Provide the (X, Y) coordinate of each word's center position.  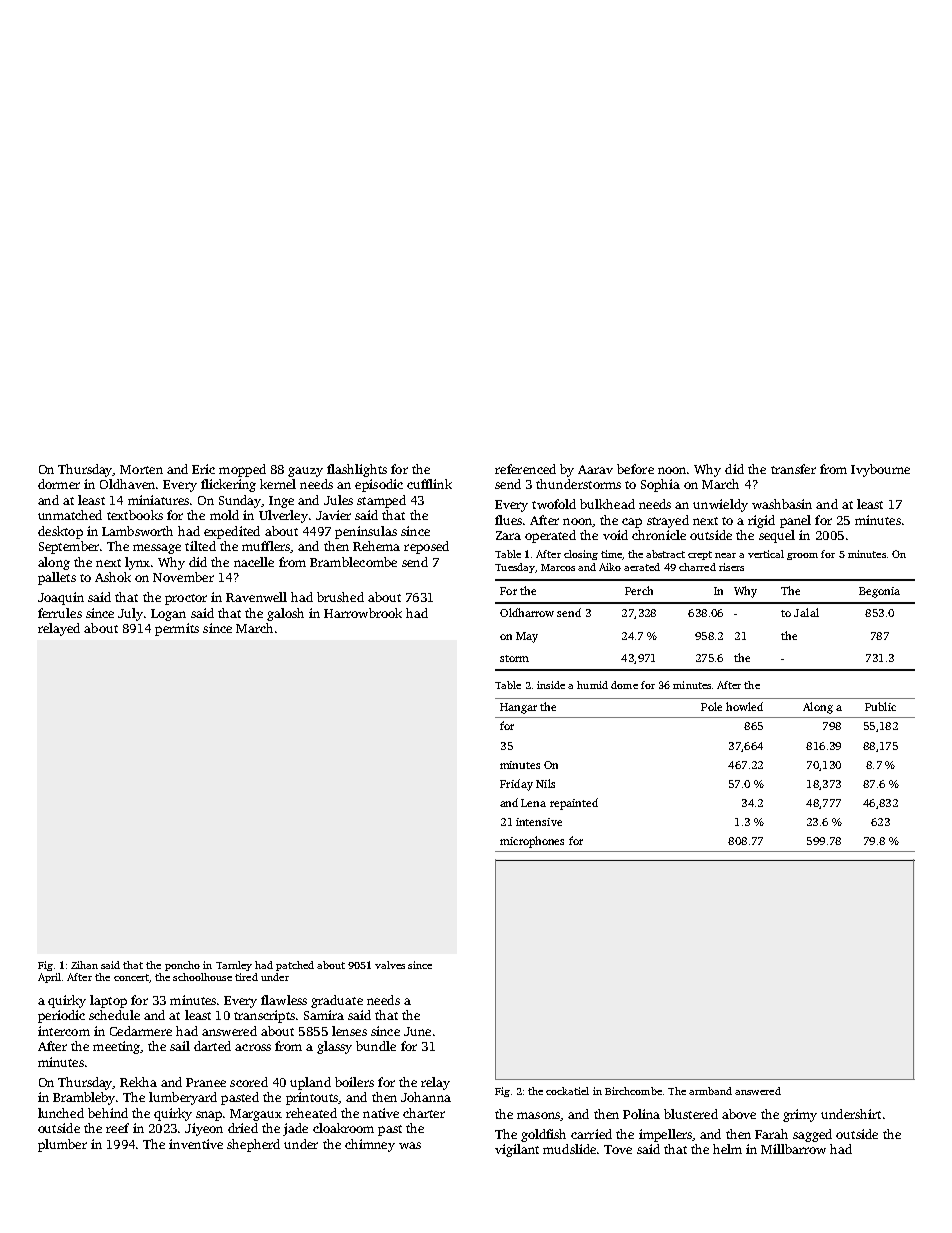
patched (295, 966)
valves (390, 965)
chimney (370, 1145)
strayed (668, 521)
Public (880, 706)
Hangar (518, 708)
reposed (426, 547)
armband (710, 1091)
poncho (182, 966)
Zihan (84, 965)
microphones (532, 842)
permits (177, 629)
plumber (62, 1145)
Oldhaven (127, 484)
